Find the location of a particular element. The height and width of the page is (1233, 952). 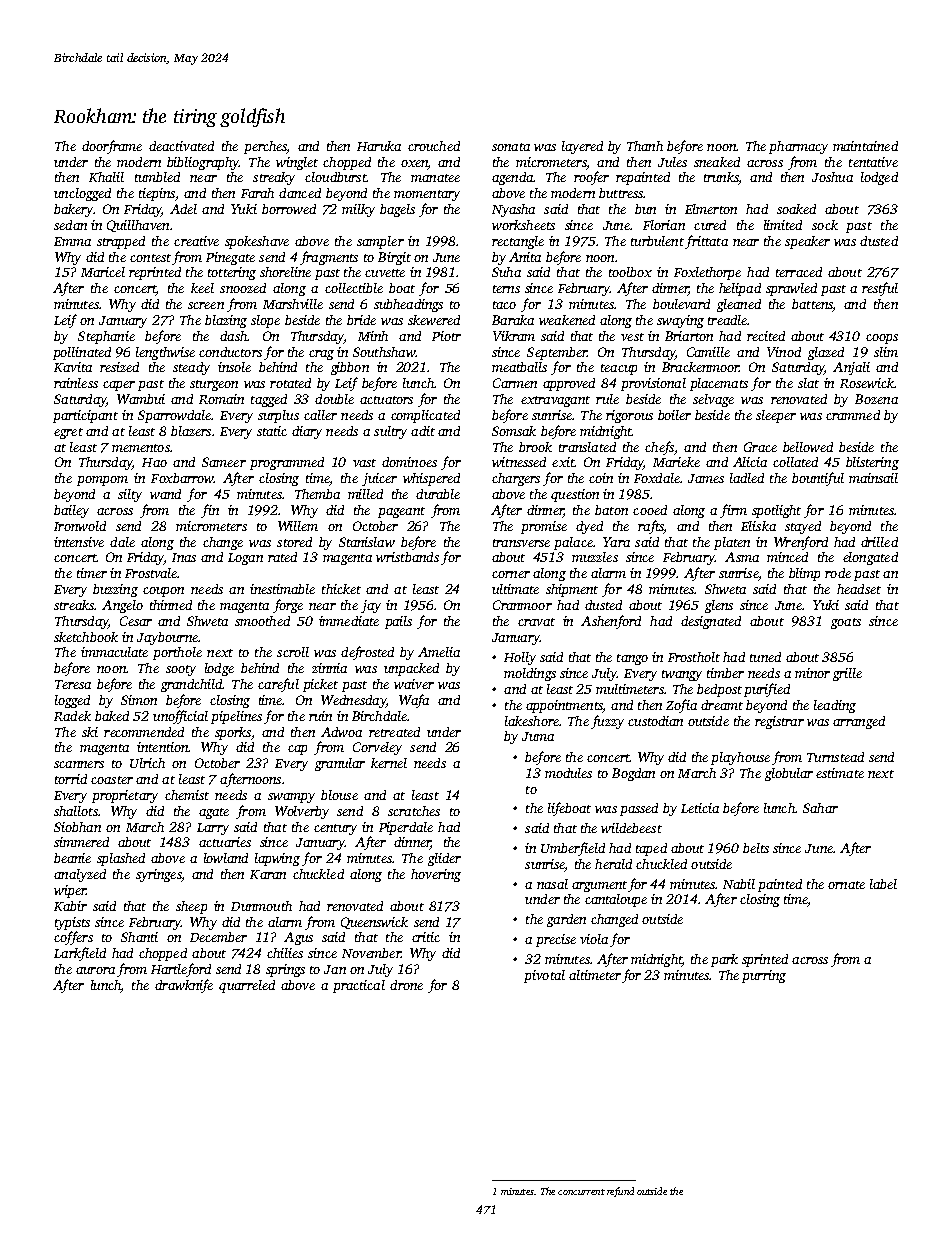

minced is located at coordinates (787, 557).
